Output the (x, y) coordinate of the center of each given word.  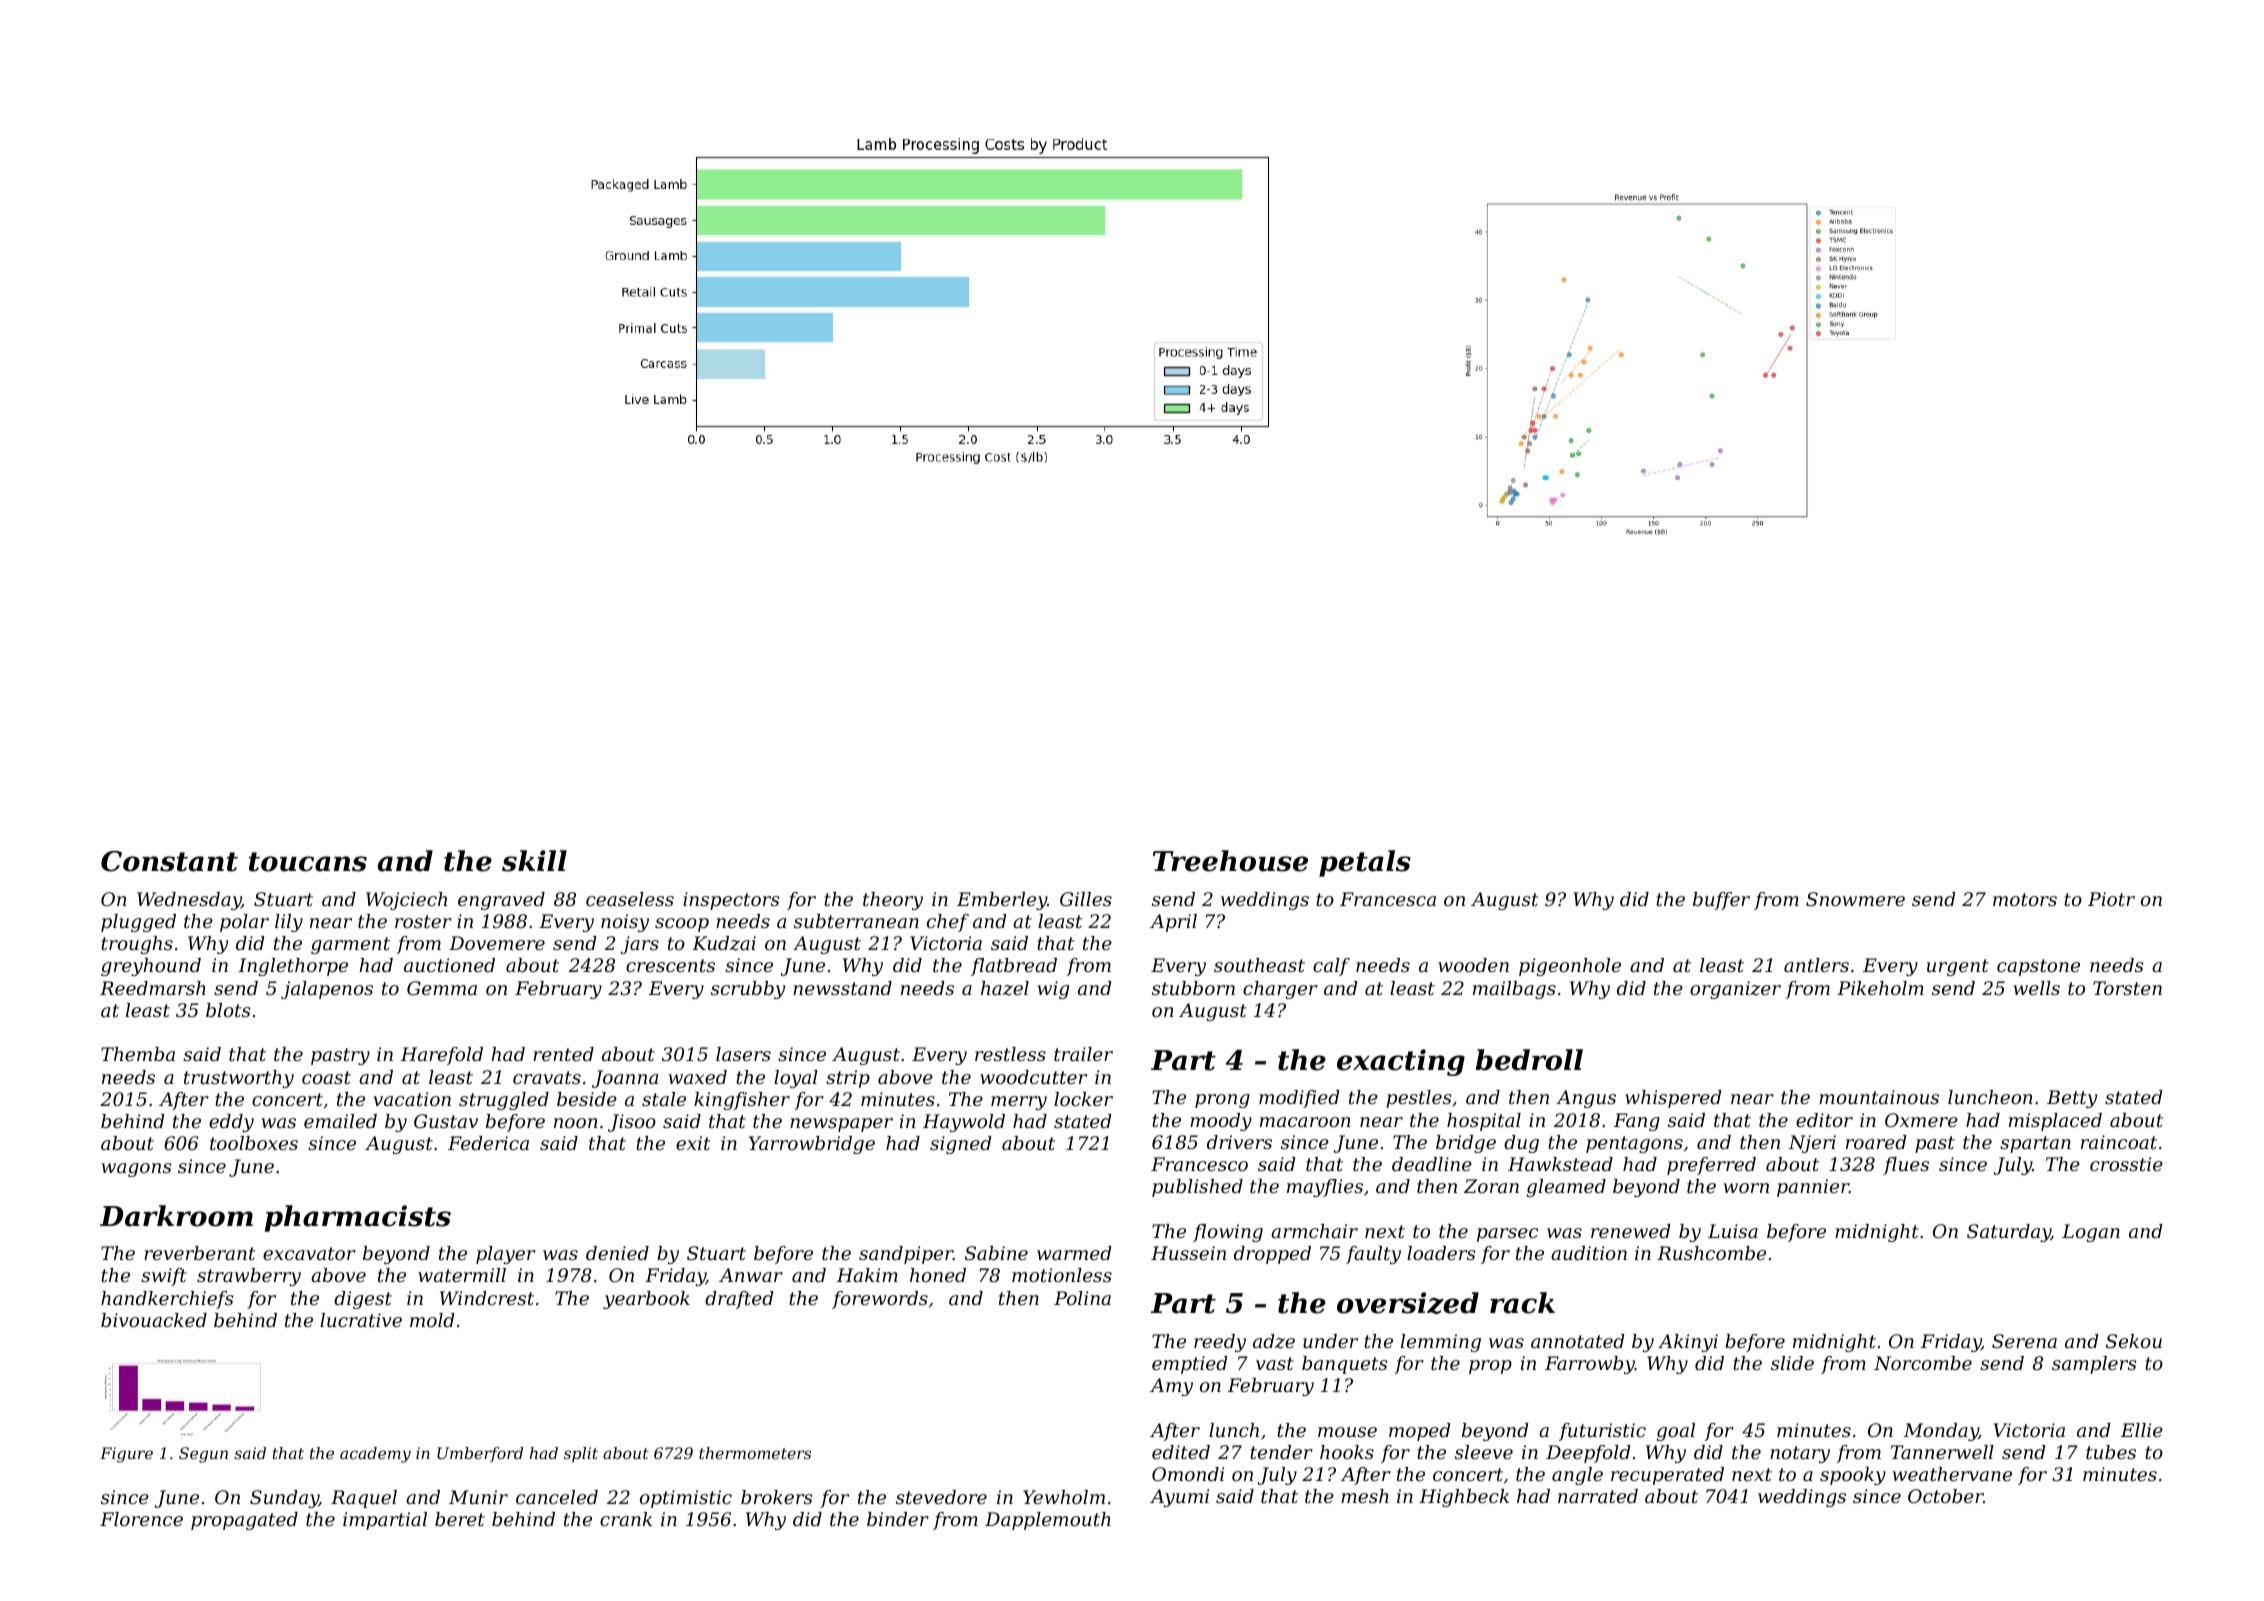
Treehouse (1230, 861)
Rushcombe (1711, 1253)
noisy (625, 923)
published (1197, 1188)
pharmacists (358, 1218)
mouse (1347, 1432)
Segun (203, 1455)
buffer (1721, 901)
